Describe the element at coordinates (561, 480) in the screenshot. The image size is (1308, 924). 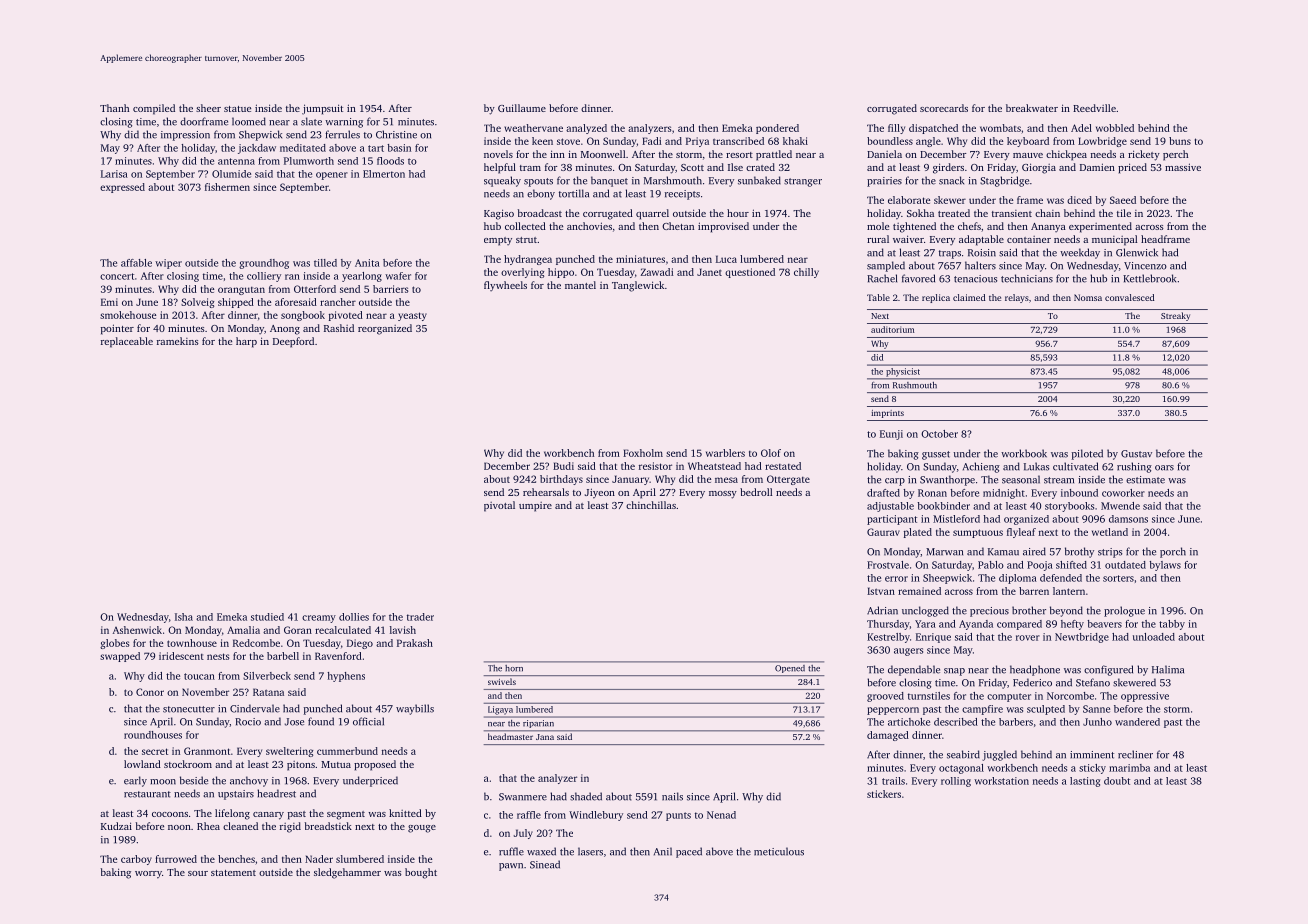
I see `birthdays` at that location.
